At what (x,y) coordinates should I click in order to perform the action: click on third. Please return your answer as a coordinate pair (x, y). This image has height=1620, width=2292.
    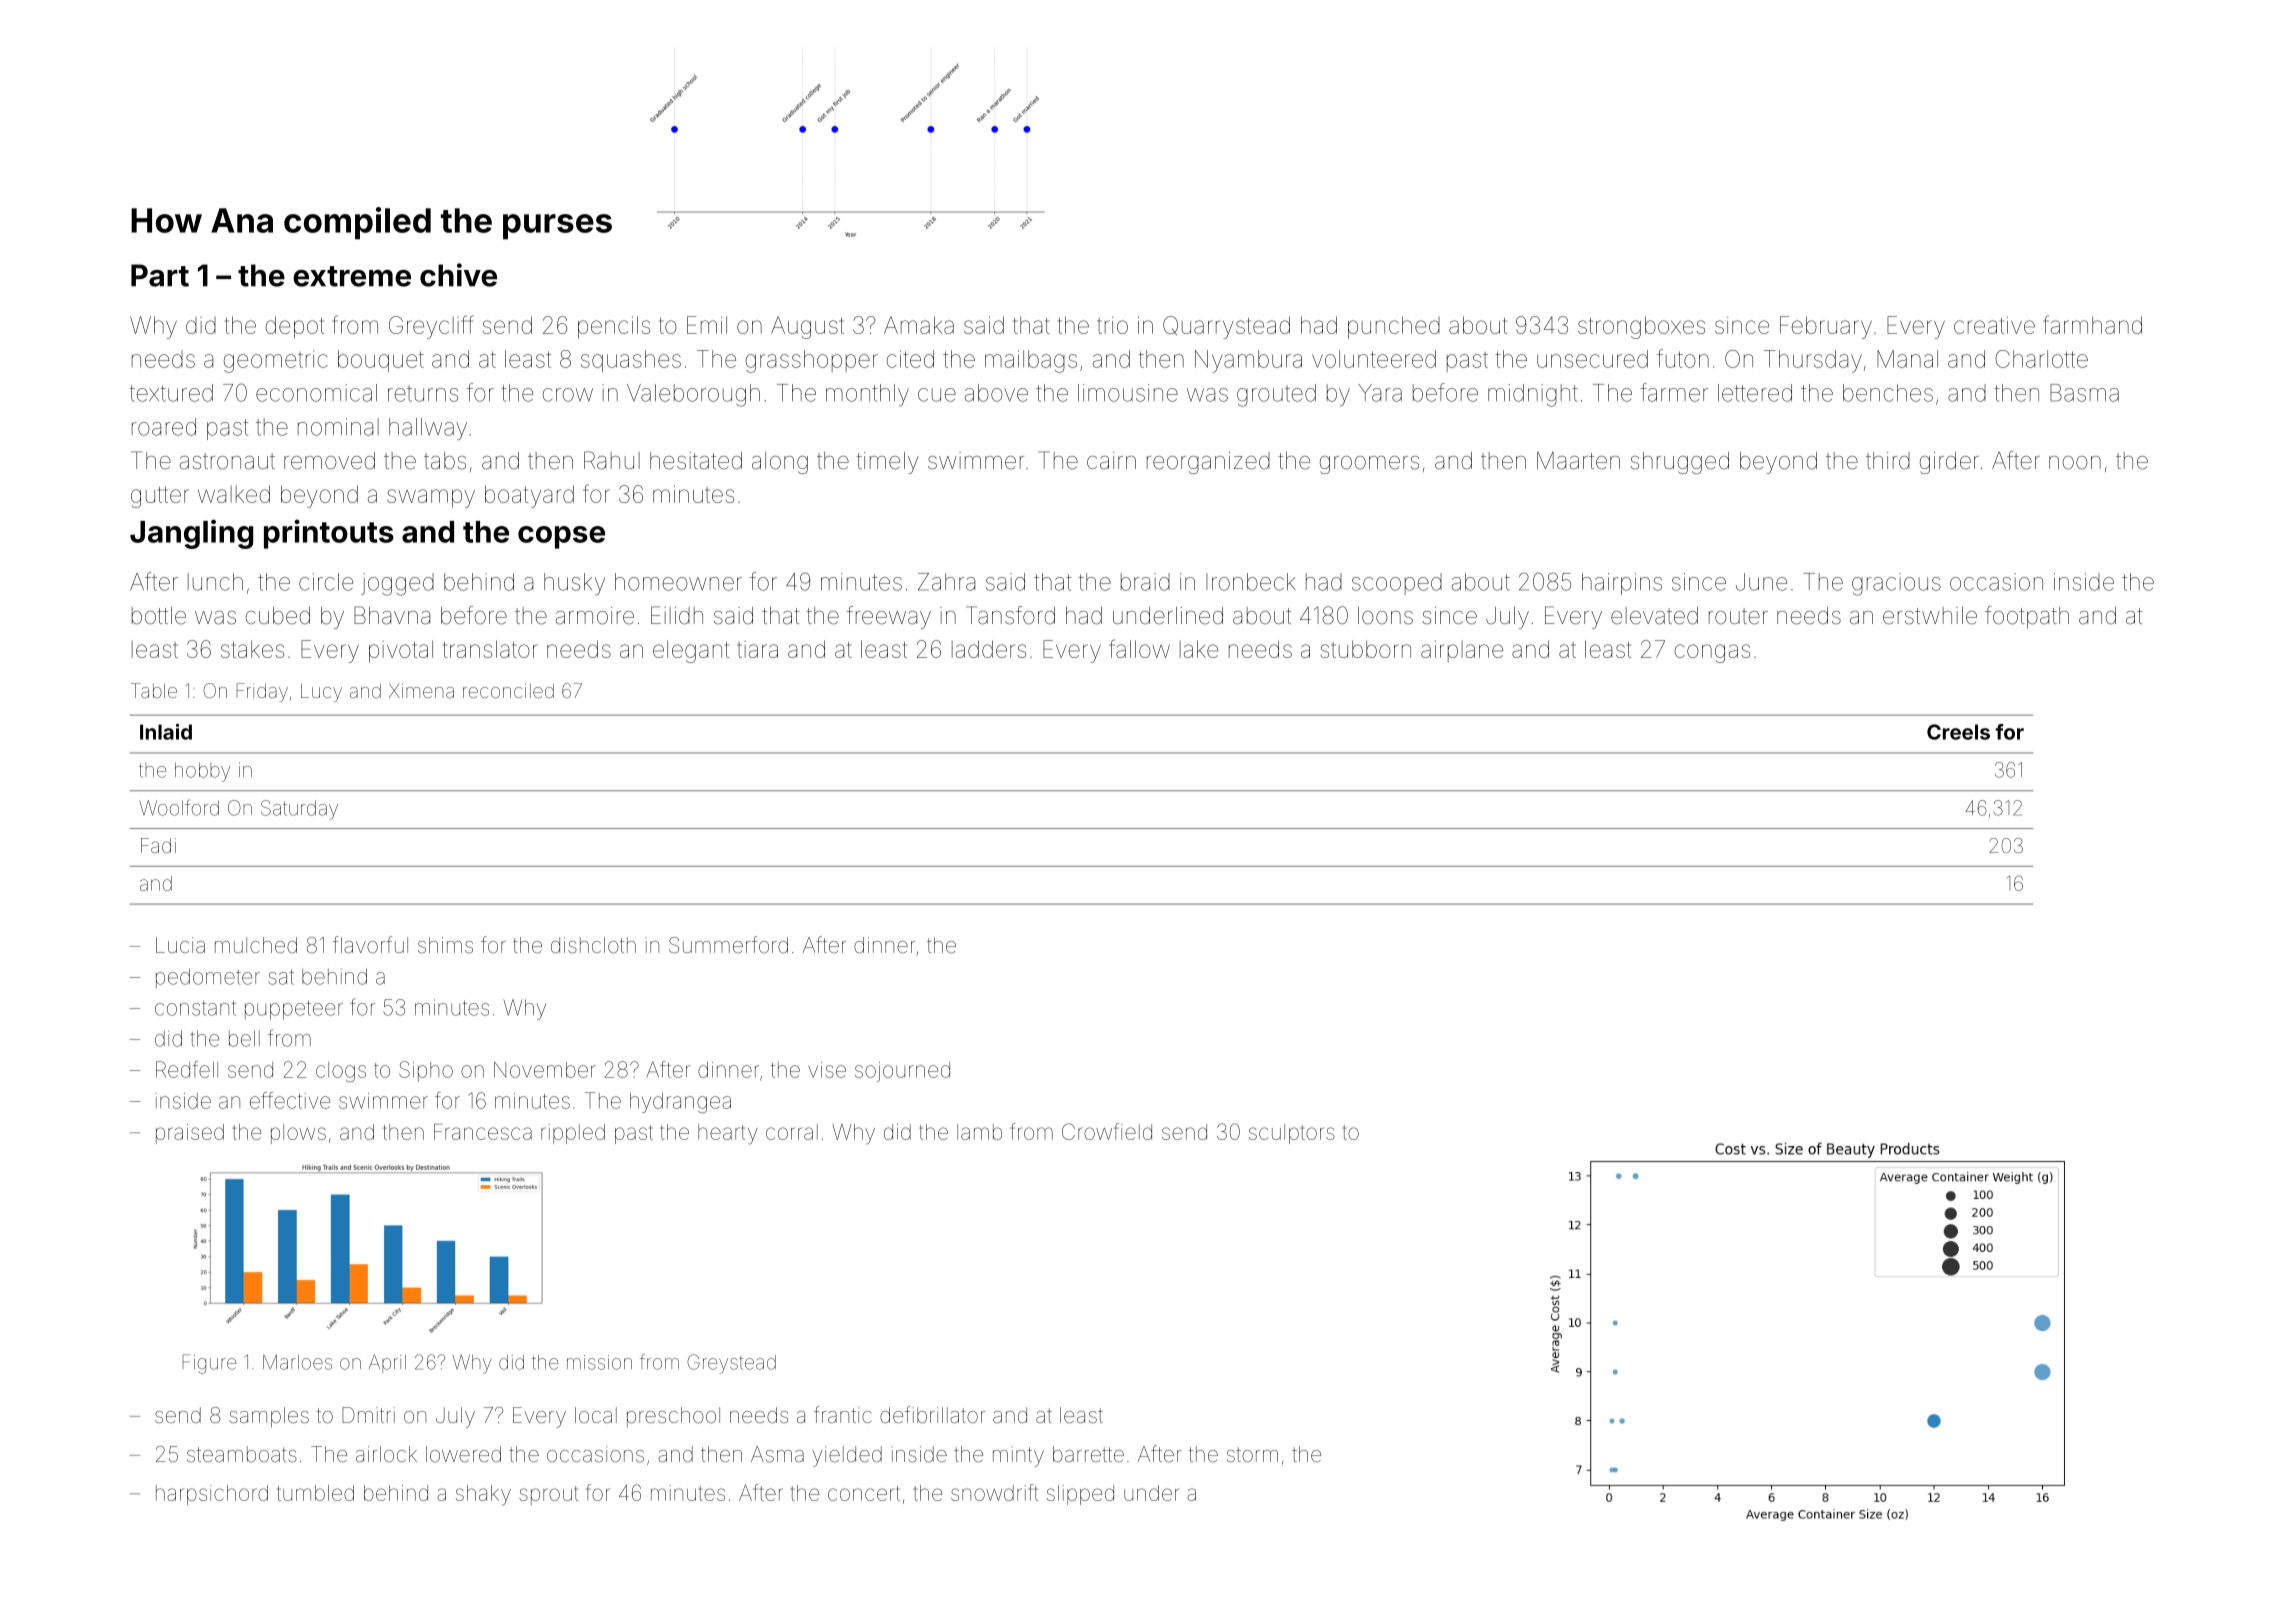
    Looking at the image, I should click on (1888, 461).
